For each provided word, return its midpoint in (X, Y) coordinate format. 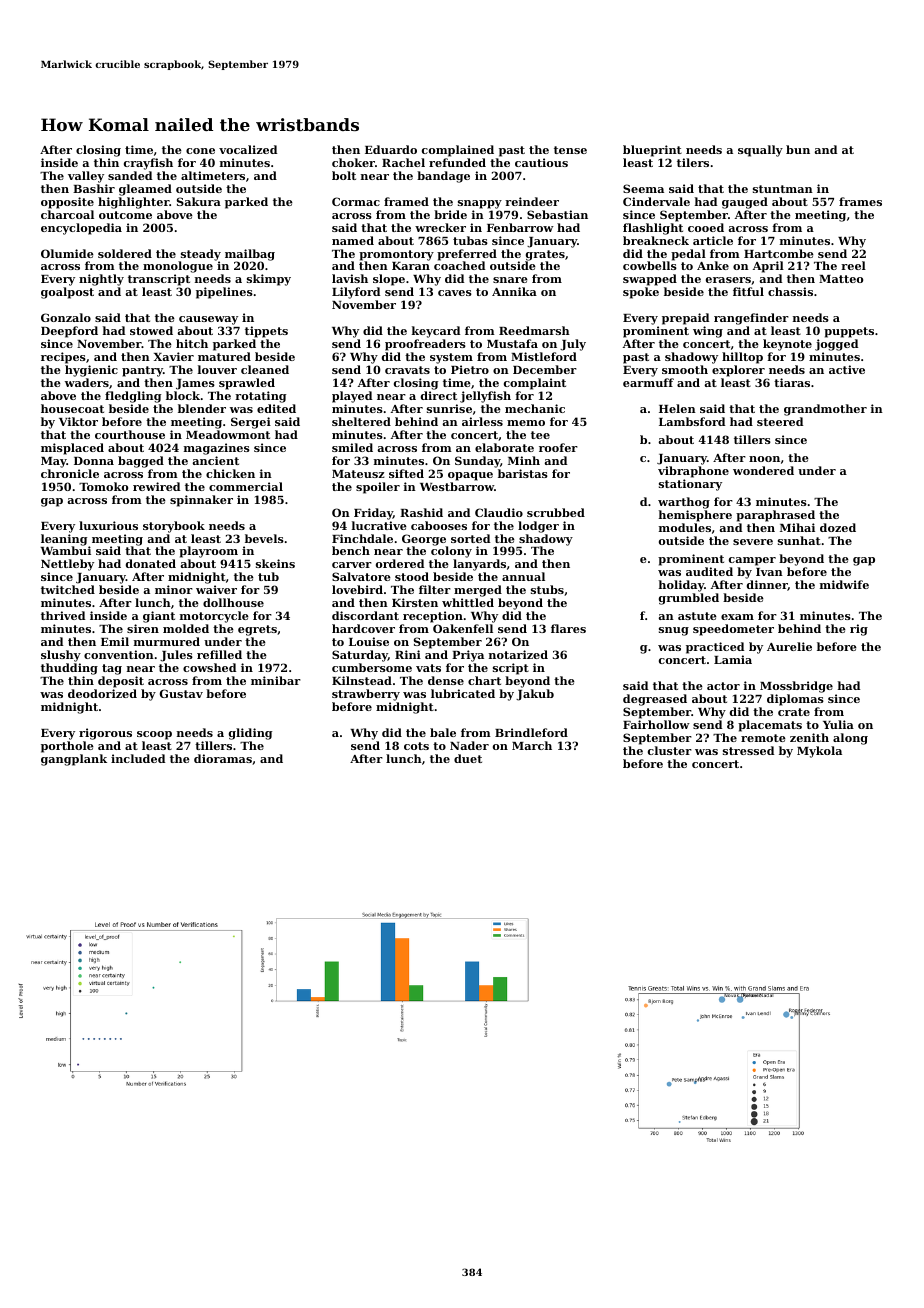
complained (458, 151)
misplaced (72, 449)
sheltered (361, 421)
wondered (763, 470)
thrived (63, 615)
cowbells (650, 265)
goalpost (67, 293)
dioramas (223, 758)
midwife (844, 584)
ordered (400, 563)
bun (798, 149)
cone (200, 151)
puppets (849, 332)
